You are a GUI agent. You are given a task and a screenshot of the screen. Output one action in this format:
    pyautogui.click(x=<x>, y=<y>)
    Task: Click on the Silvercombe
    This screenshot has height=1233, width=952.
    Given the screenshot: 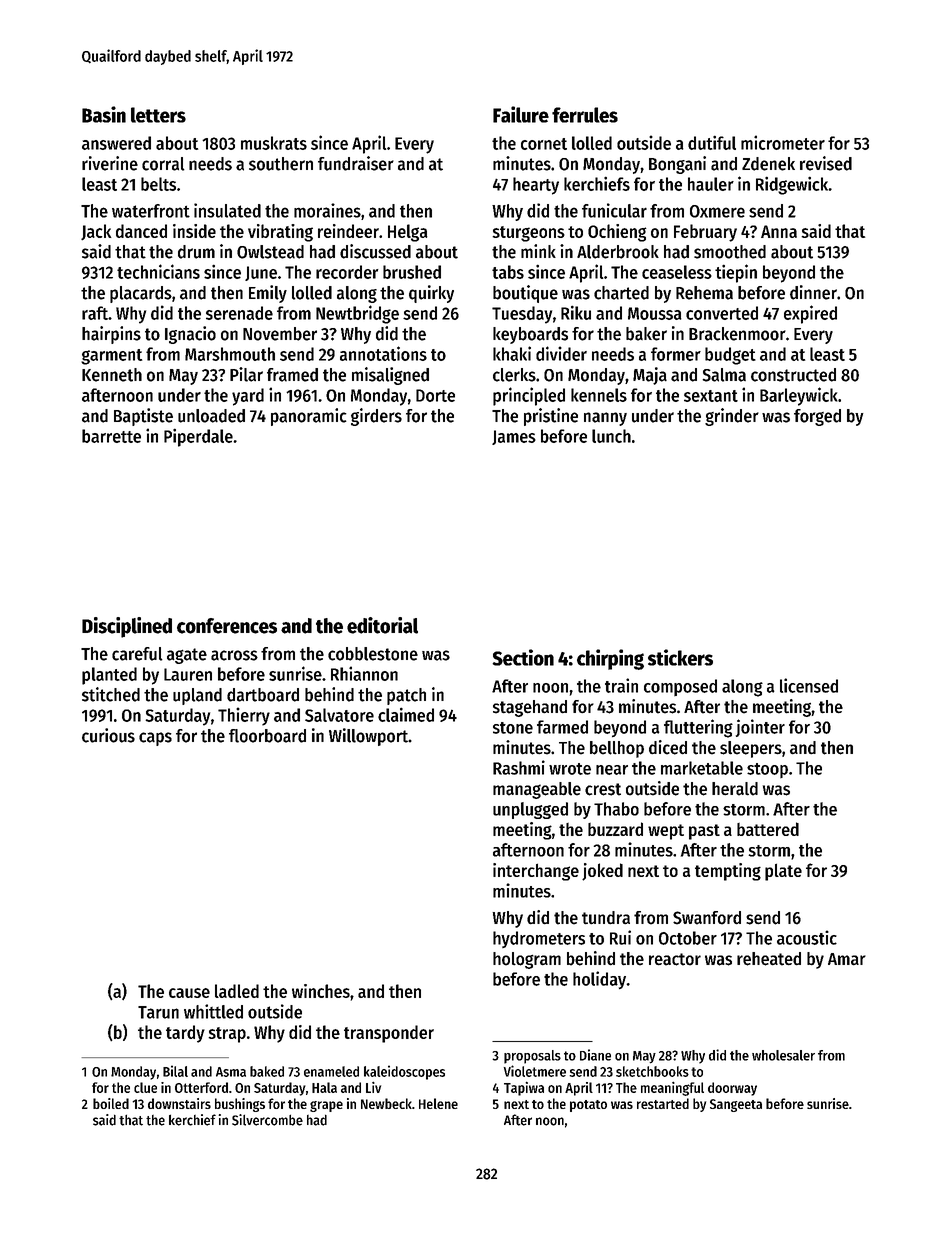 What is the action you would take?
    pyautogui.click(x=267, y=1120)
